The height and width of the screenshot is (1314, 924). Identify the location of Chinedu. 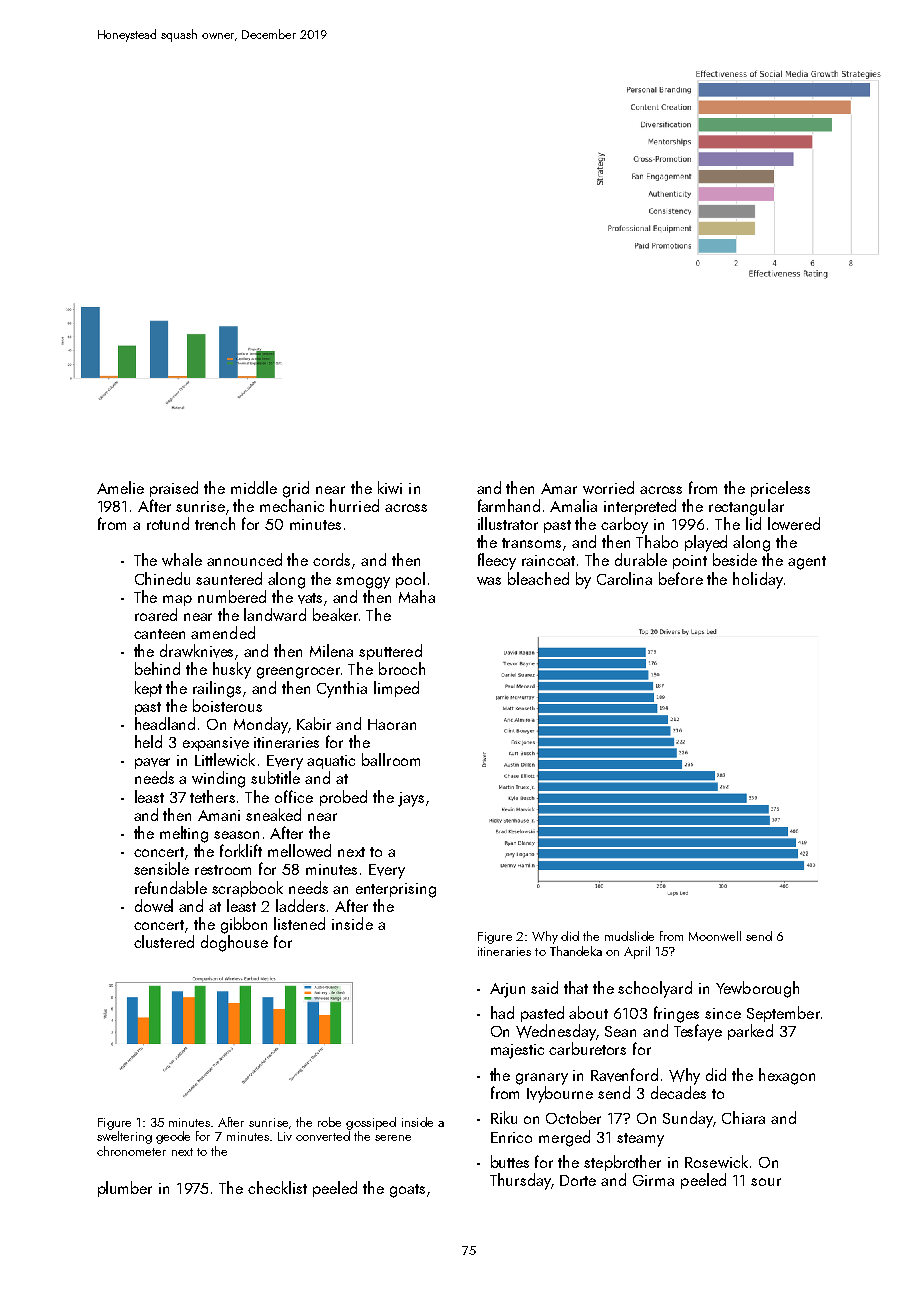
(162, 578).
